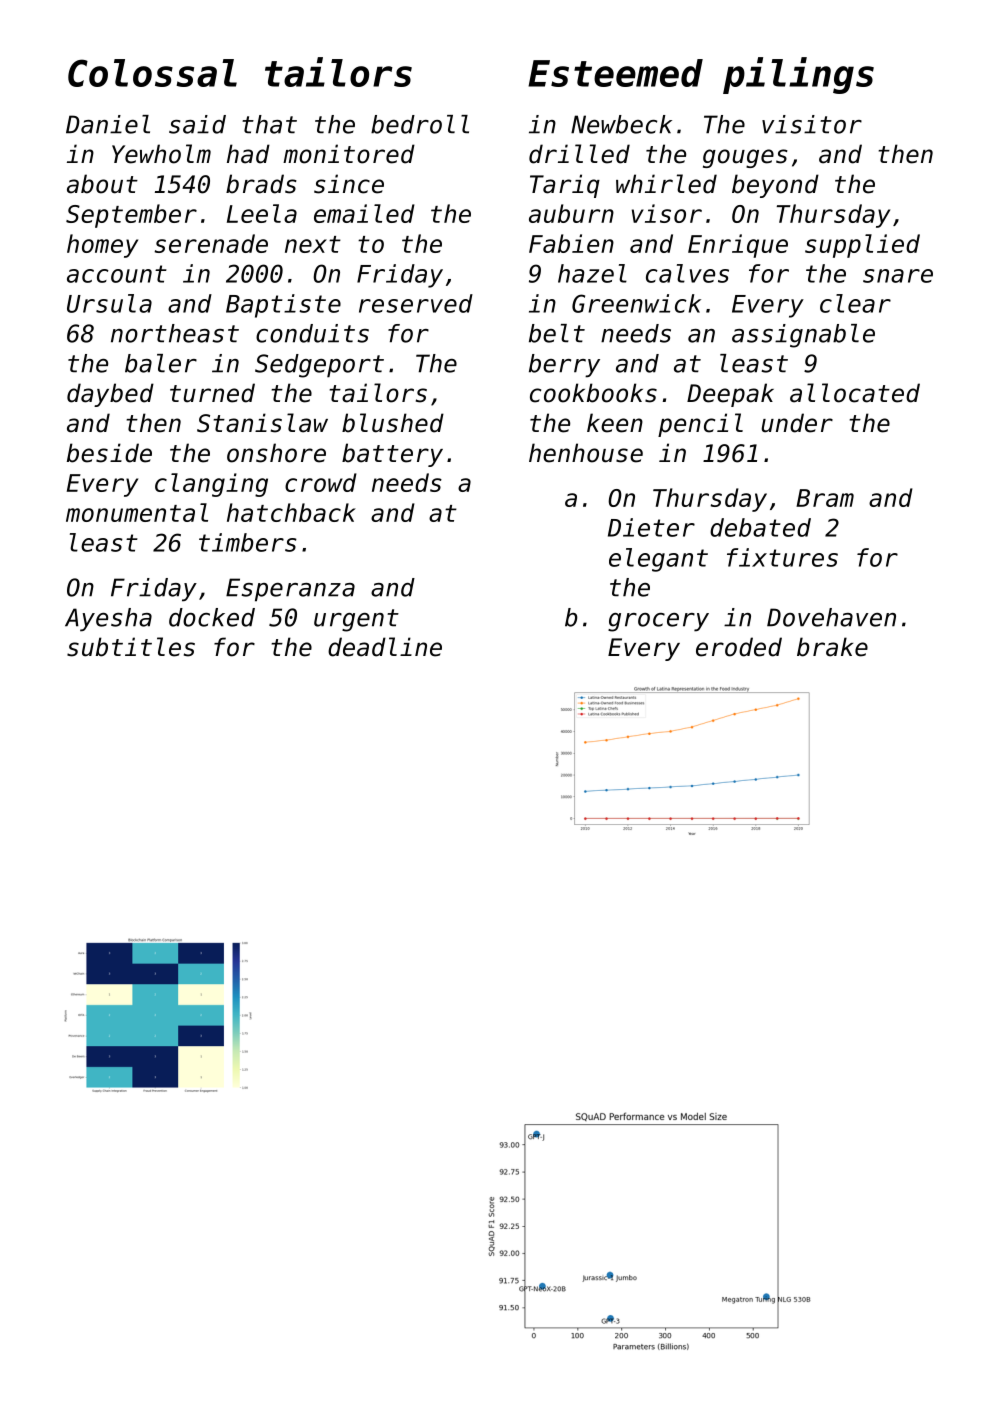 This screenshot has width=1002, height=1423. What do you see at coordinates (831, 617) in the screenshot?
I see `Dovehaven` at bounding box center [831, 617].
